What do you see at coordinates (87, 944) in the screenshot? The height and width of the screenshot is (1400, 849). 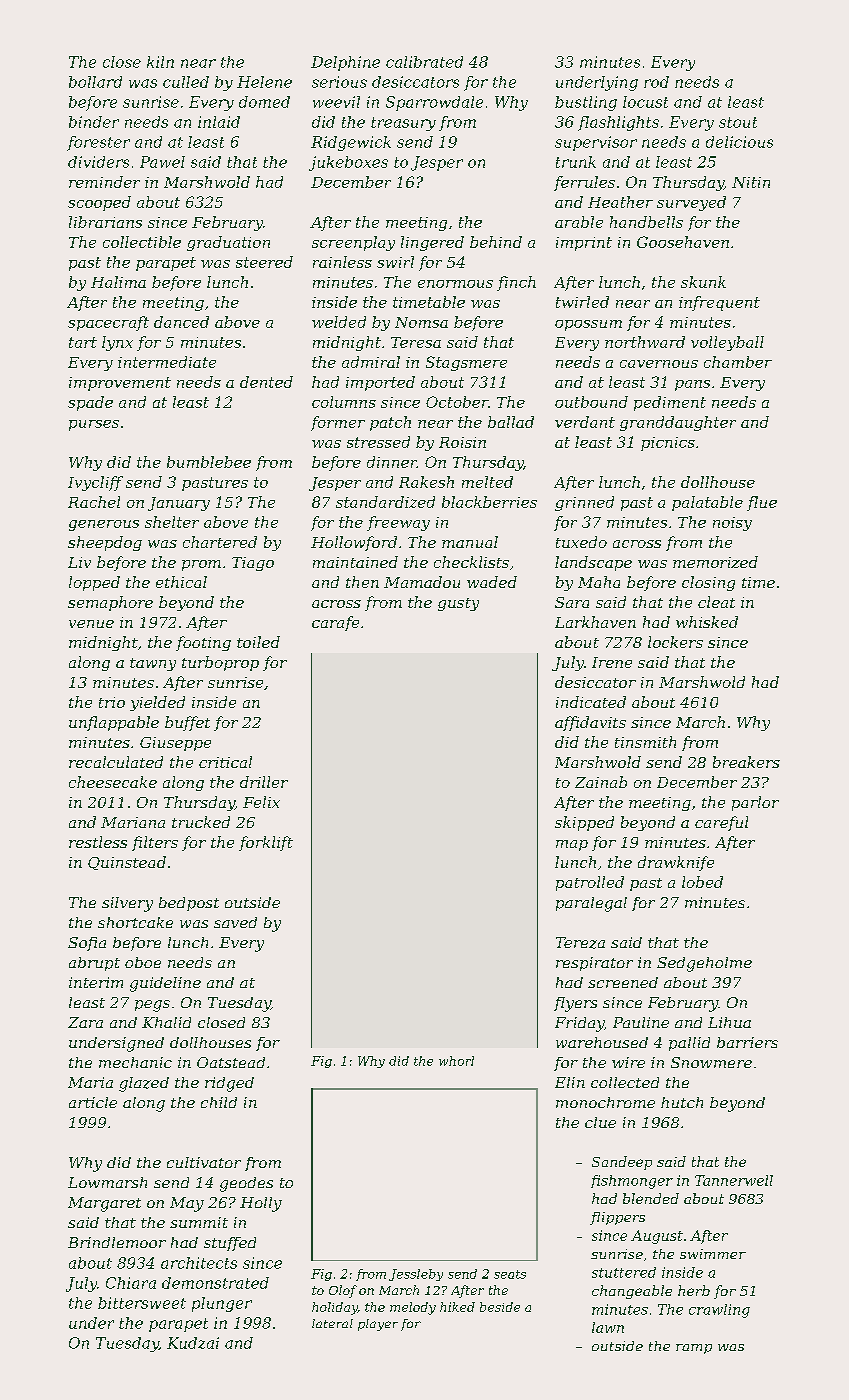 I see `Sofia` at bounding box center [87, 944].
